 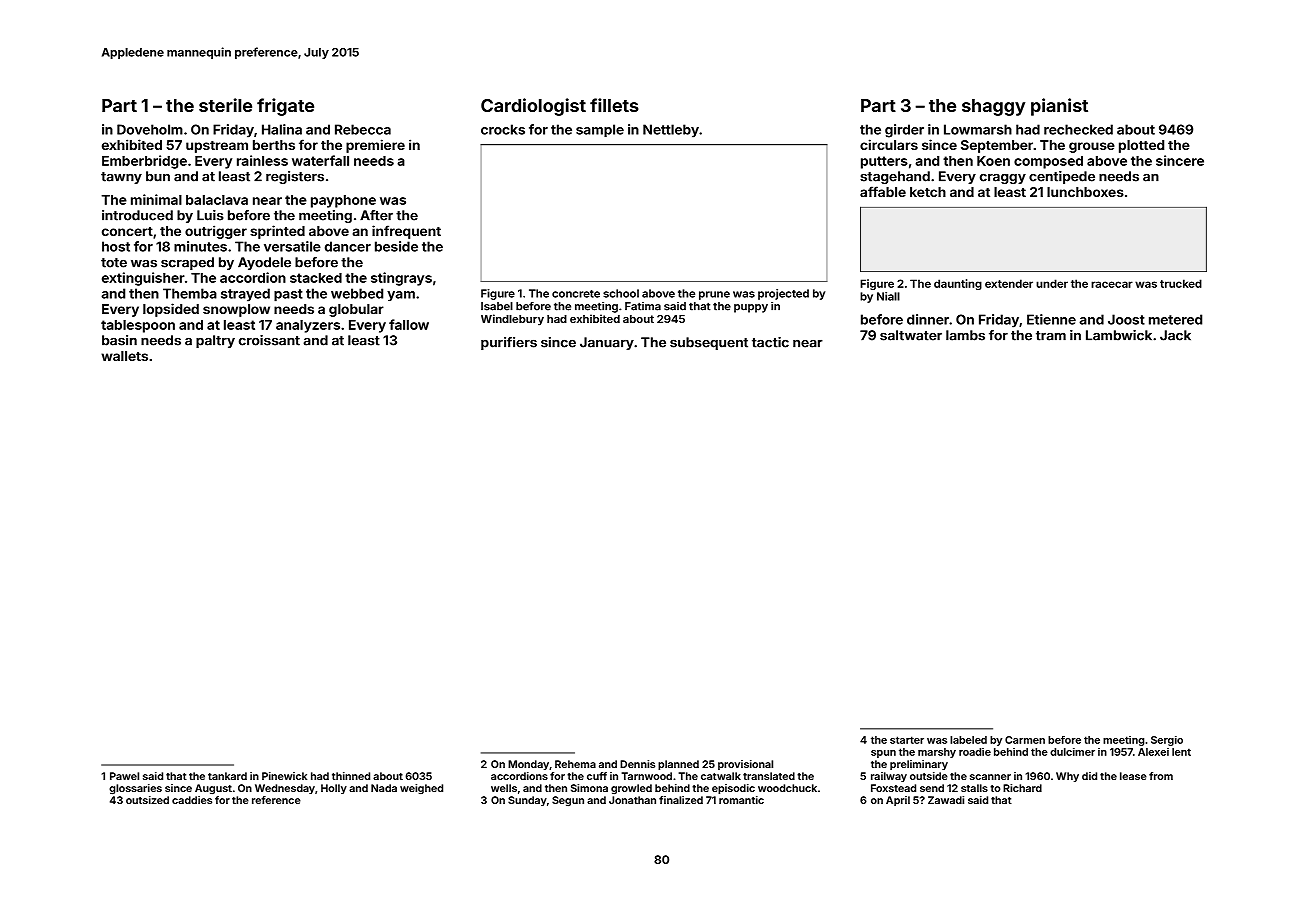 I want to click on wallets, so click(x=124, y=356).
